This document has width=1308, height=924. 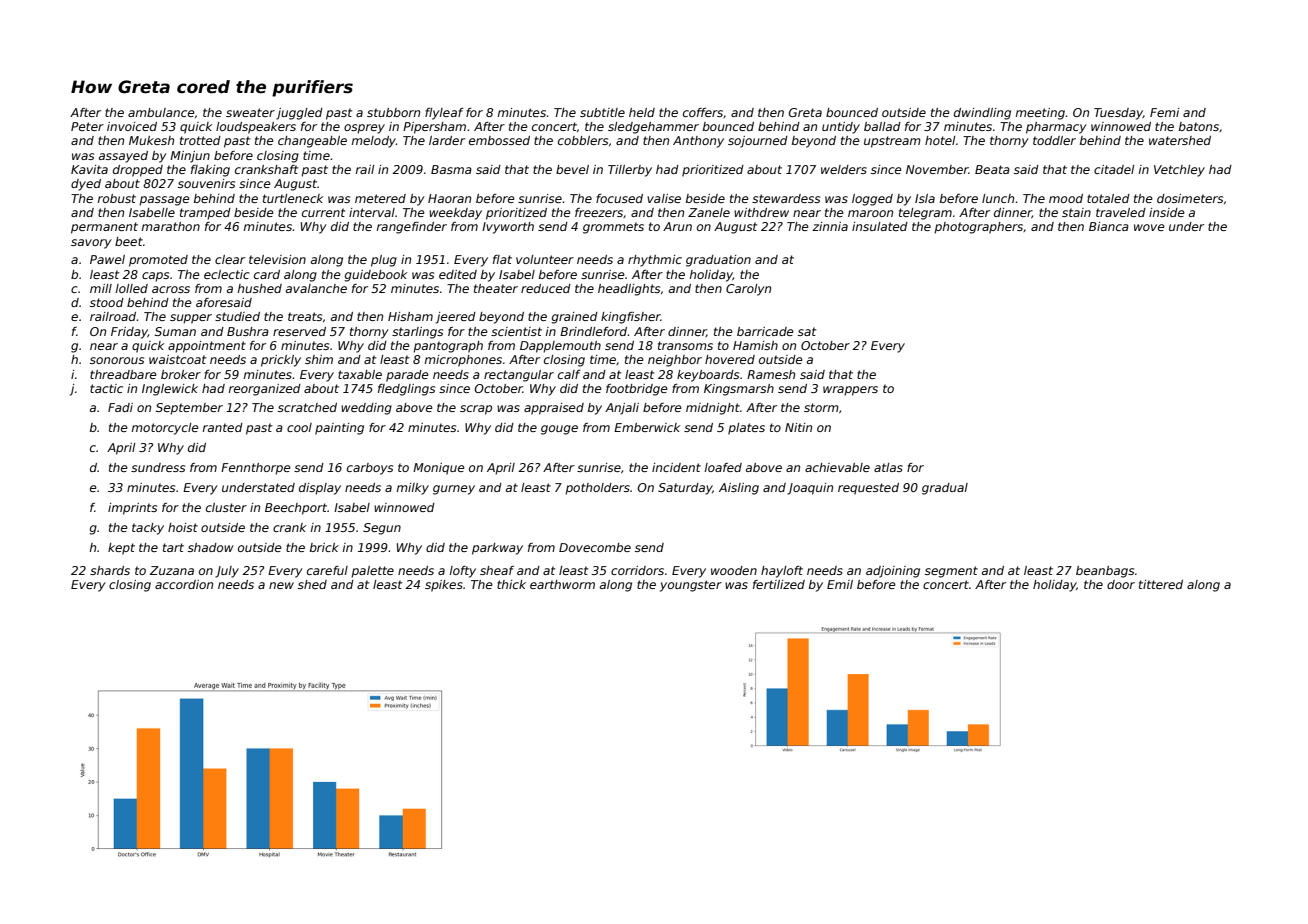 I want to click on appraised, so click(x=554, y=409).
